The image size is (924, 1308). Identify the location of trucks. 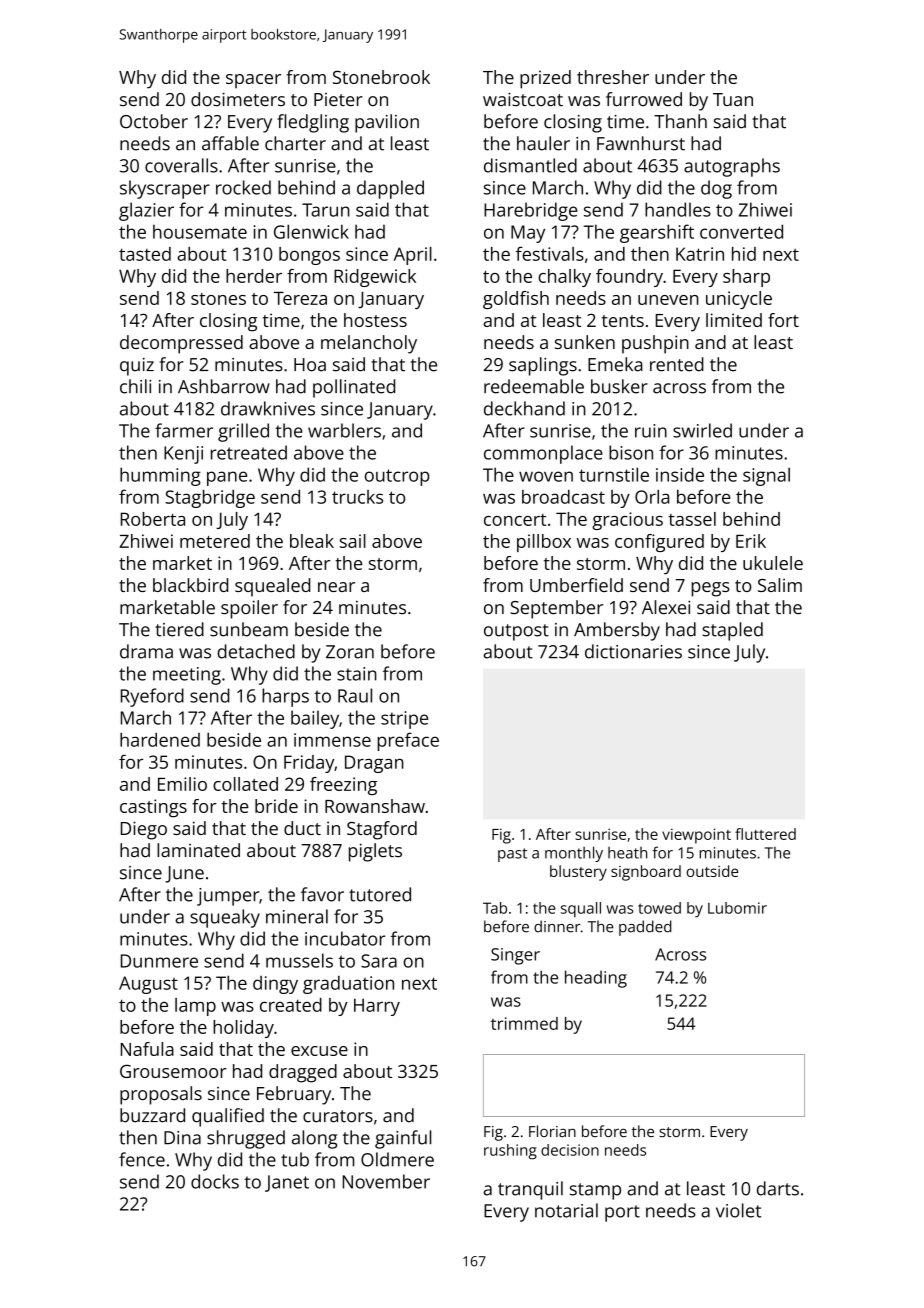
(357, 497).
